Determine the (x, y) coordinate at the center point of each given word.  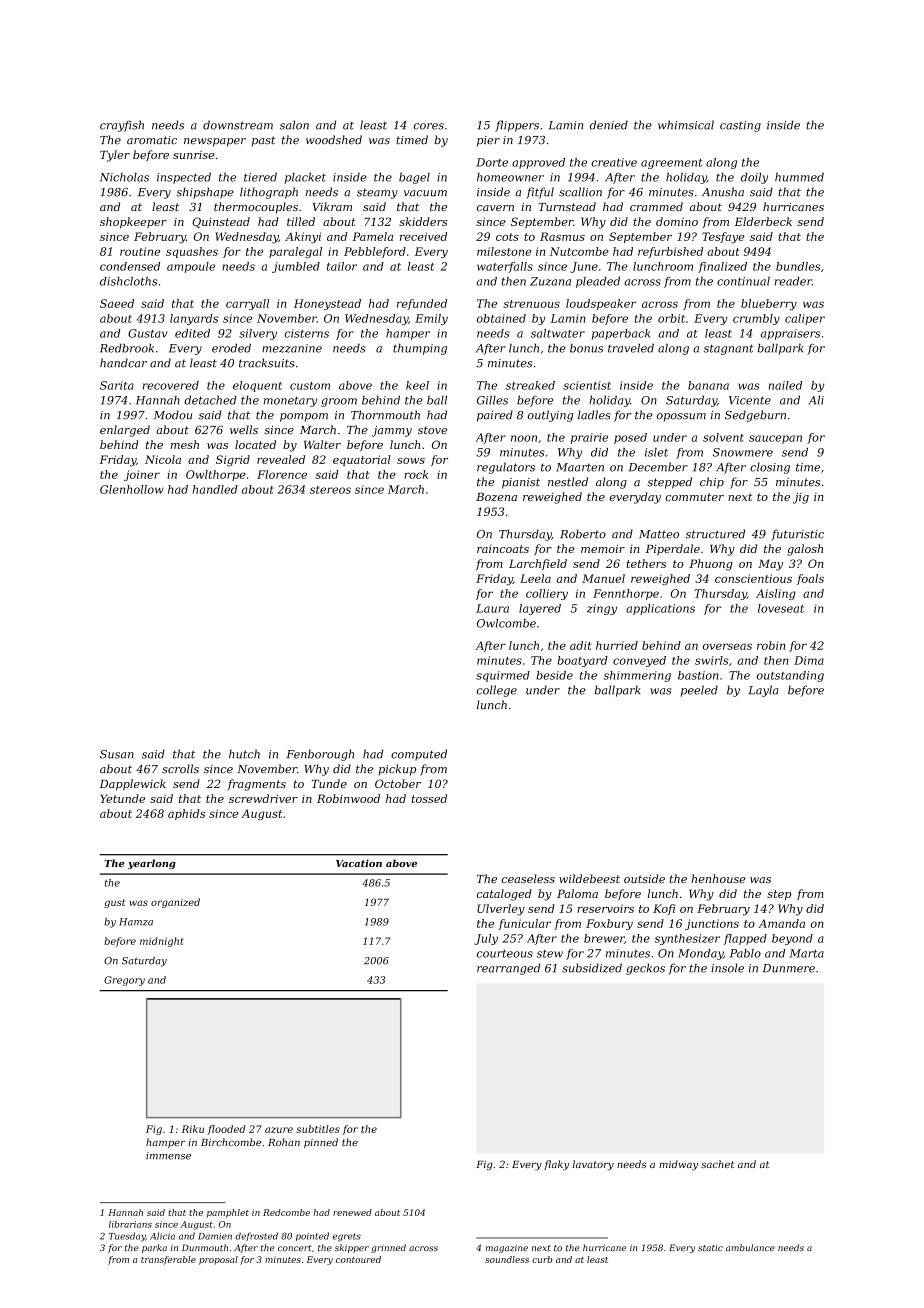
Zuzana (550, 281)
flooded (226, 1130)
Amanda (781, 923)
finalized (722, 267)
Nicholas (124, 177)
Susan (117, 754)
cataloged (504, 895)
